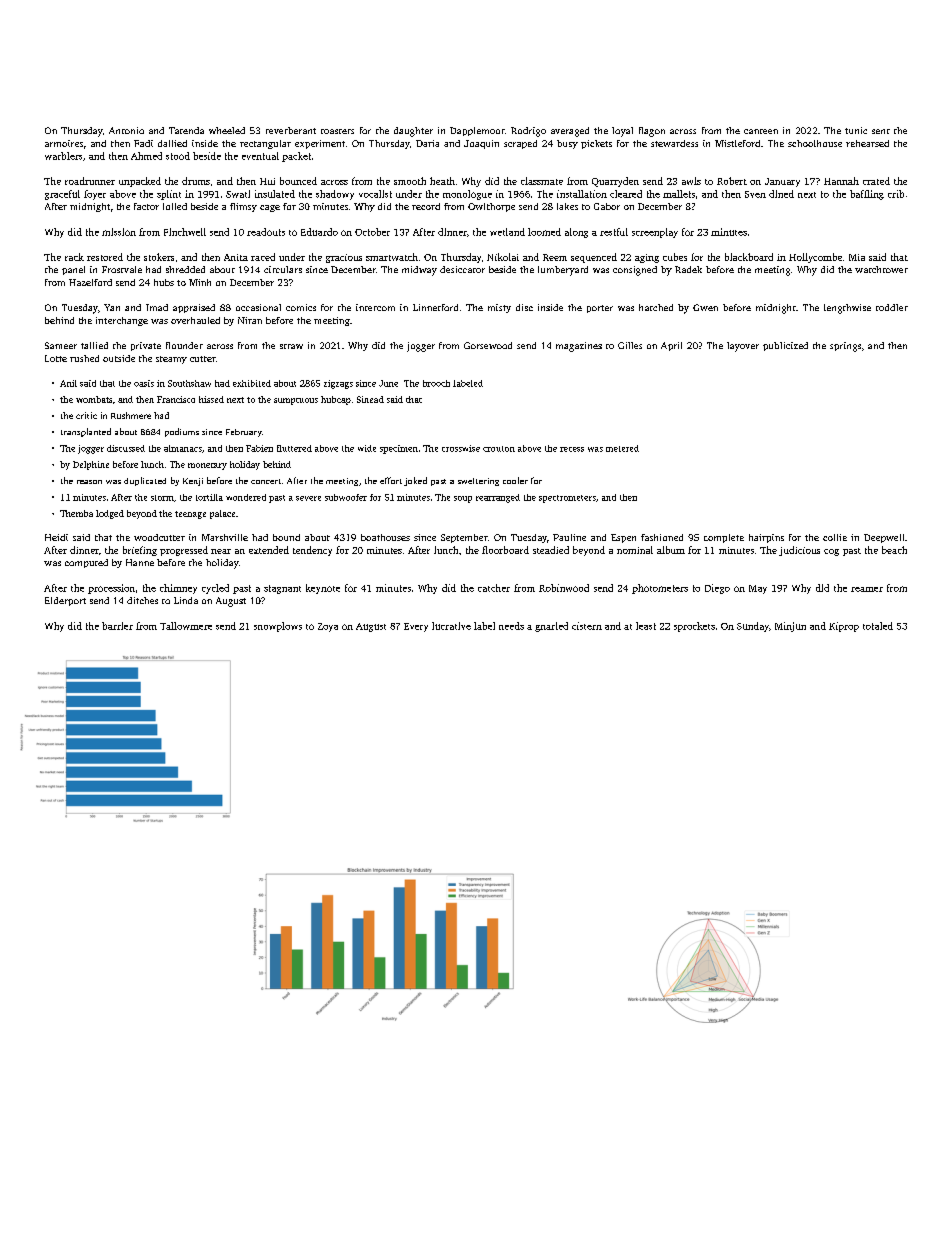 This document has height=1233, width=952. What do you see at coordinates (845, 347) in the document?
I see `springs` at bounding box center [845, 347].
